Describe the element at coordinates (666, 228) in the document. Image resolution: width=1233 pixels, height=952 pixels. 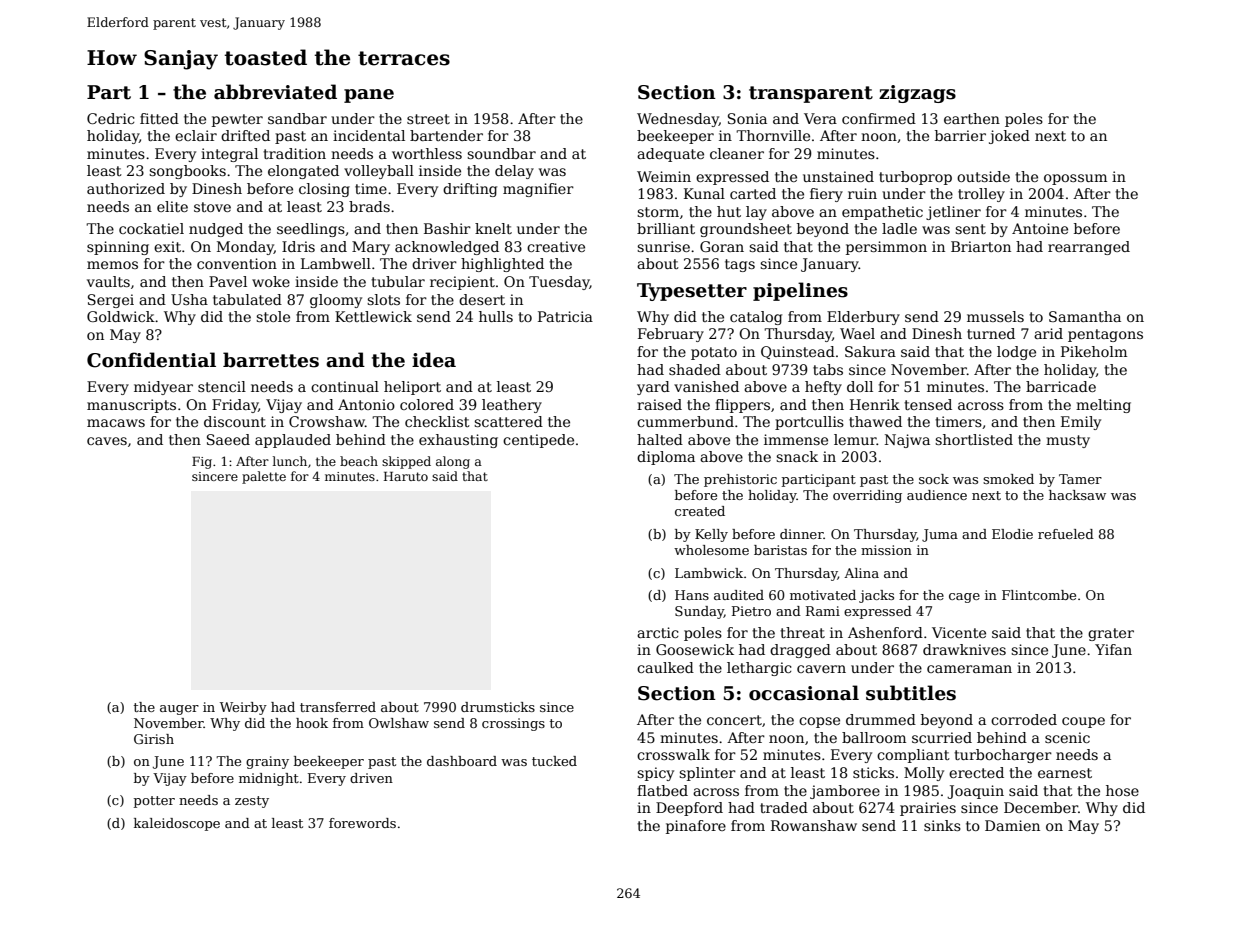
I see `brilliant` at that location.
